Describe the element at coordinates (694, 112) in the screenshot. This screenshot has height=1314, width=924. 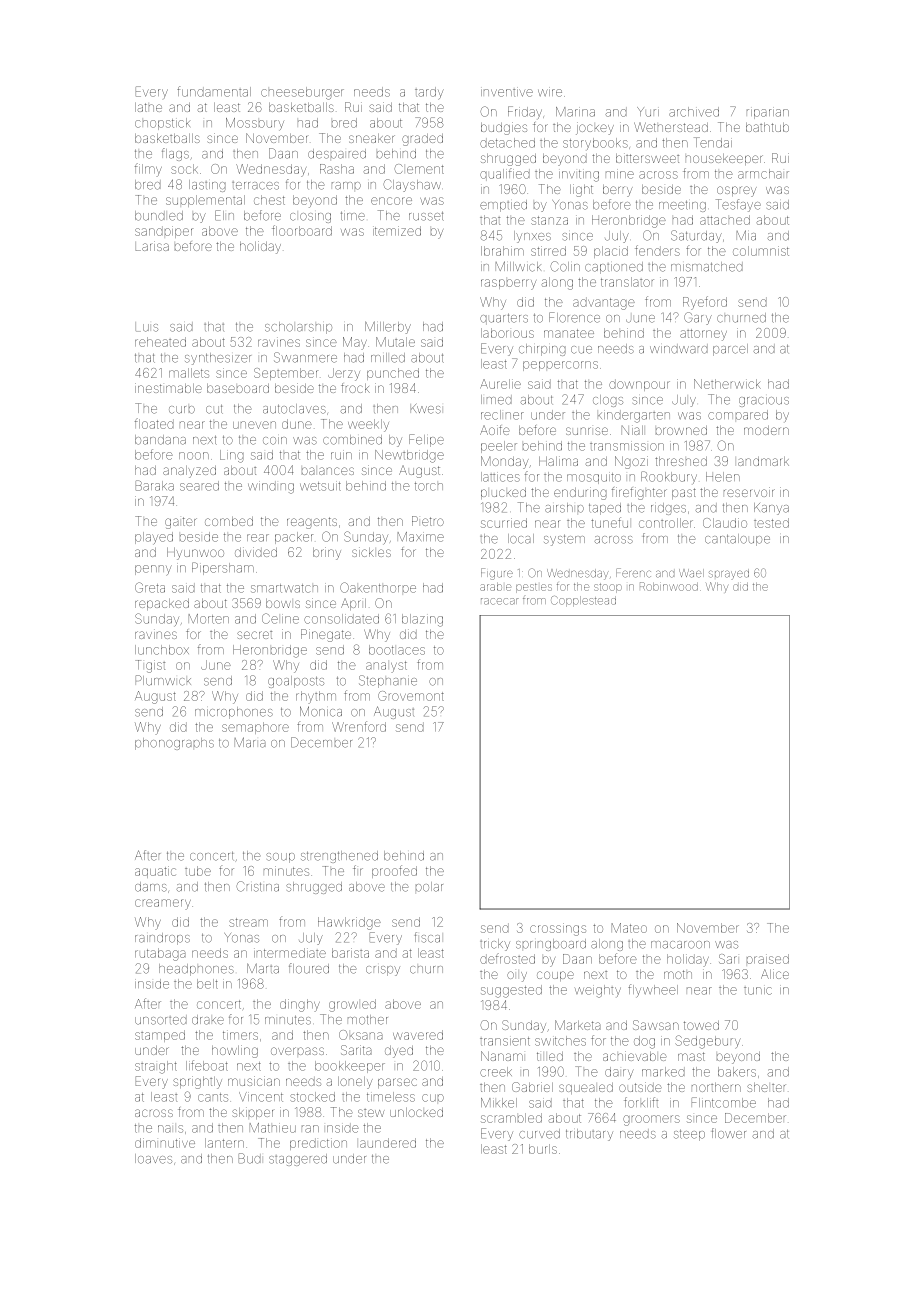
I see `archived` at that location.
